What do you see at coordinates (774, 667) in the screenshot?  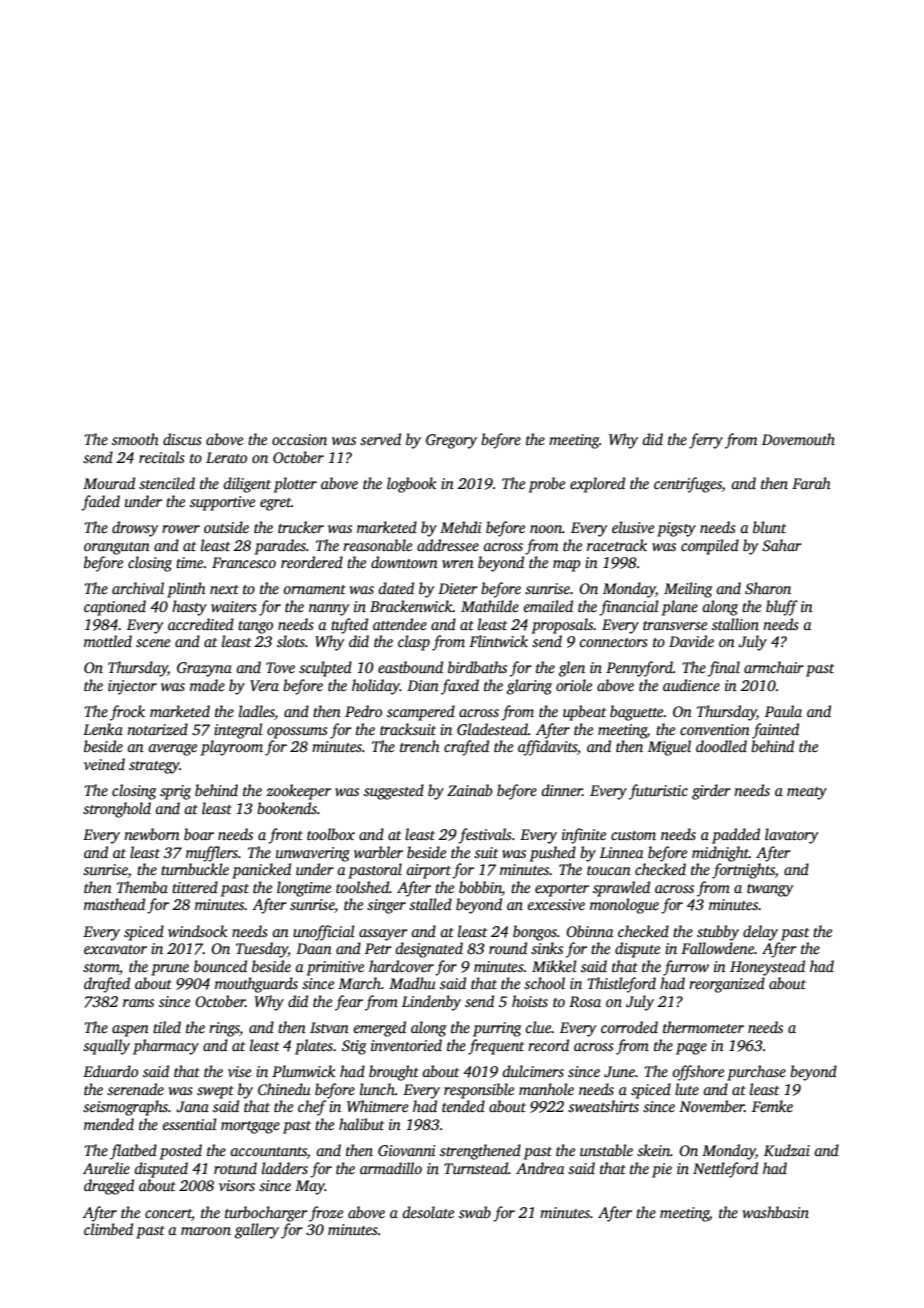 I see `armchair` at bounding box center [774, 667].
